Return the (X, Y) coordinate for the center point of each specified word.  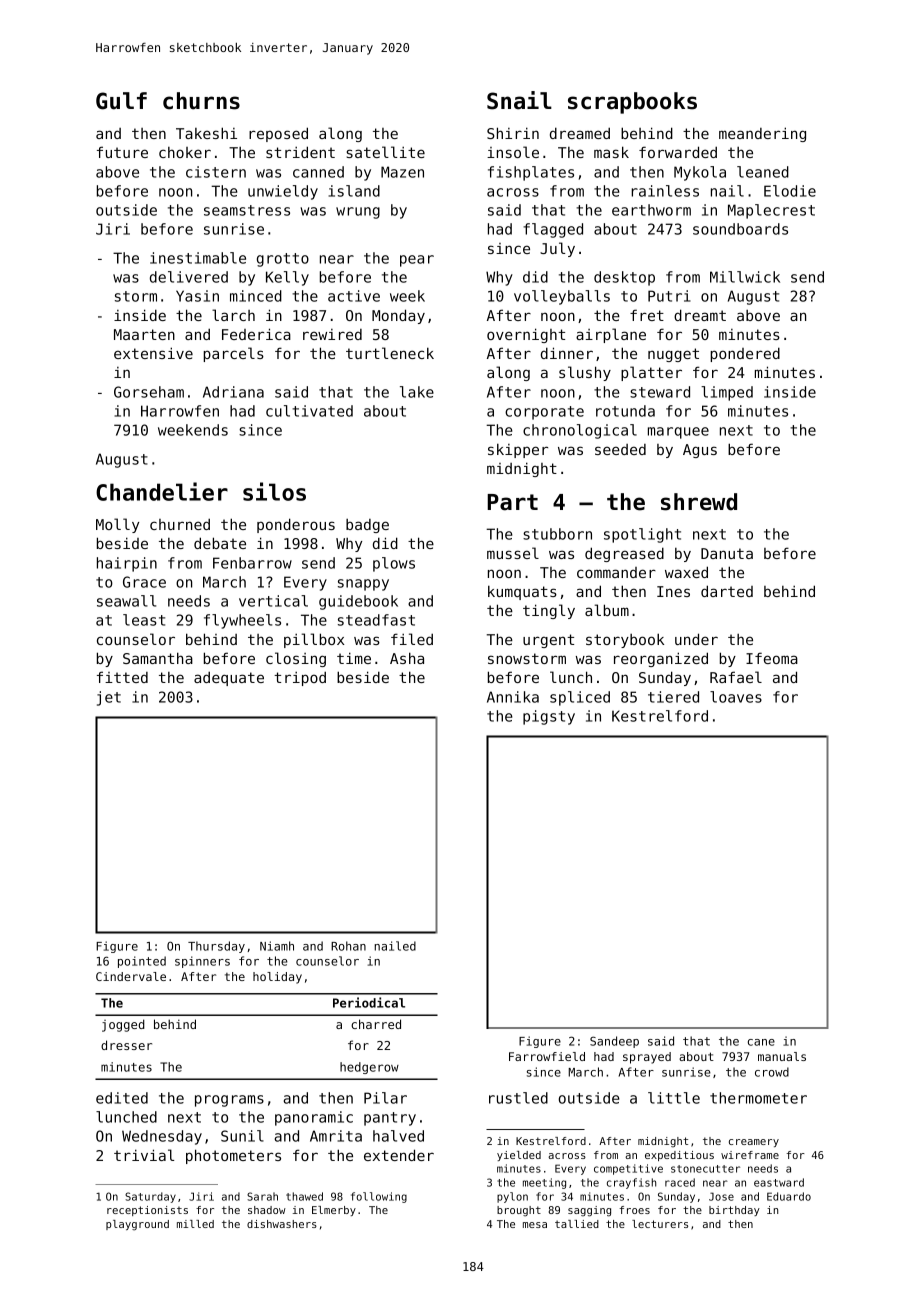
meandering (762, 134)
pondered (745, 354)
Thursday (216, 947)
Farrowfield (547, 1056)
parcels (233, 354)
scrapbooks (632, 103)
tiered (673, 697)
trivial (144, 1155)
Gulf (121, 101)
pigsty (549, 717)
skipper (518, 450)
